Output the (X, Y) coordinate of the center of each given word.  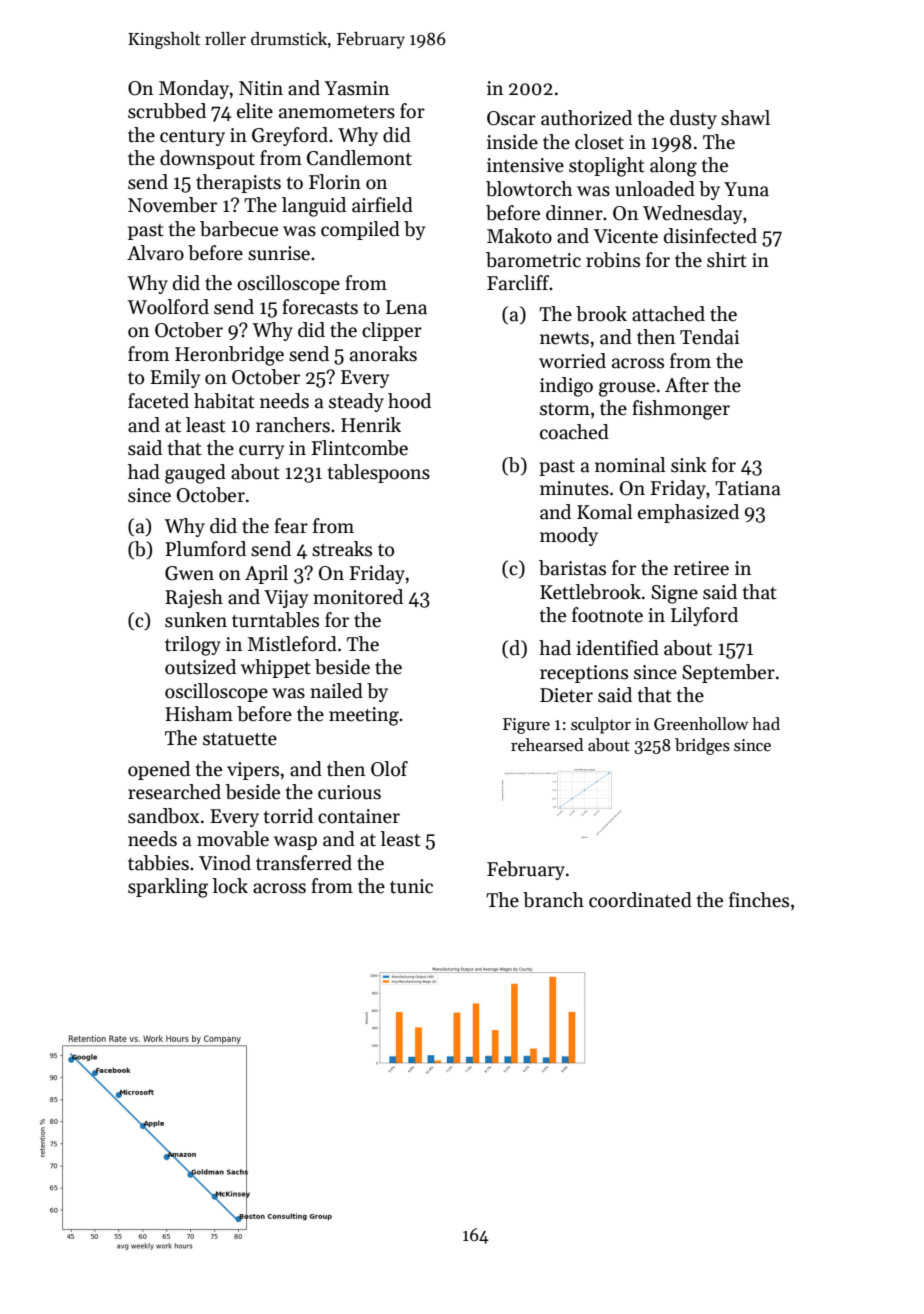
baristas (572, 568)
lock (230, 886)
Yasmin (356, 88)
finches (759, 900)
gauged (195, 474)
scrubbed (167, 111)
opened (159, 770)
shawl (745, 118)
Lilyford (704, 616)
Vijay (286, 599)
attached (668, 314)
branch (553, 900)
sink (689, 465)
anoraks (383, 354)
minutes (574, 488)
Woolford (168, 307)
